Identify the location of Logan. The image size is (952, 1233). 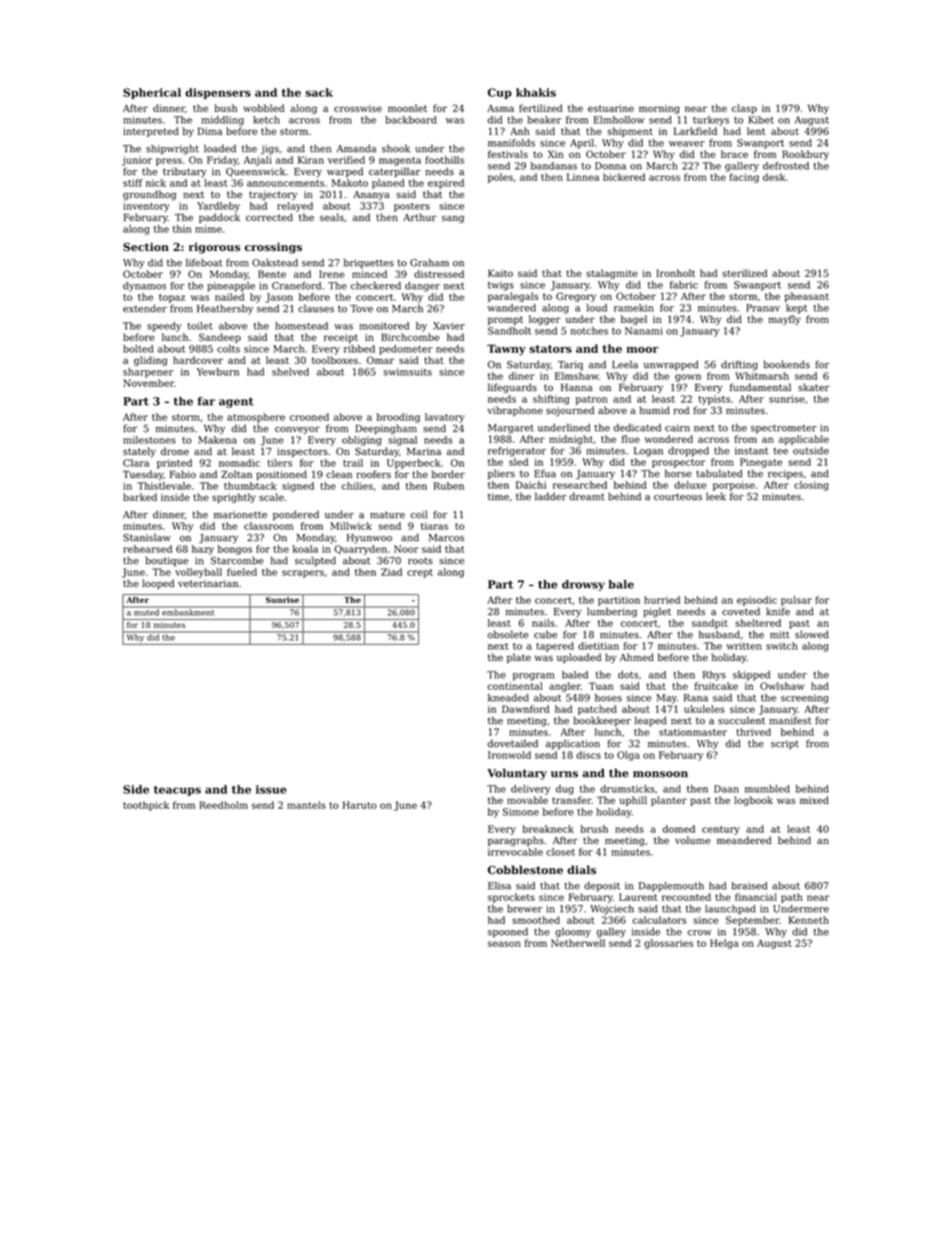
(648, 452).
